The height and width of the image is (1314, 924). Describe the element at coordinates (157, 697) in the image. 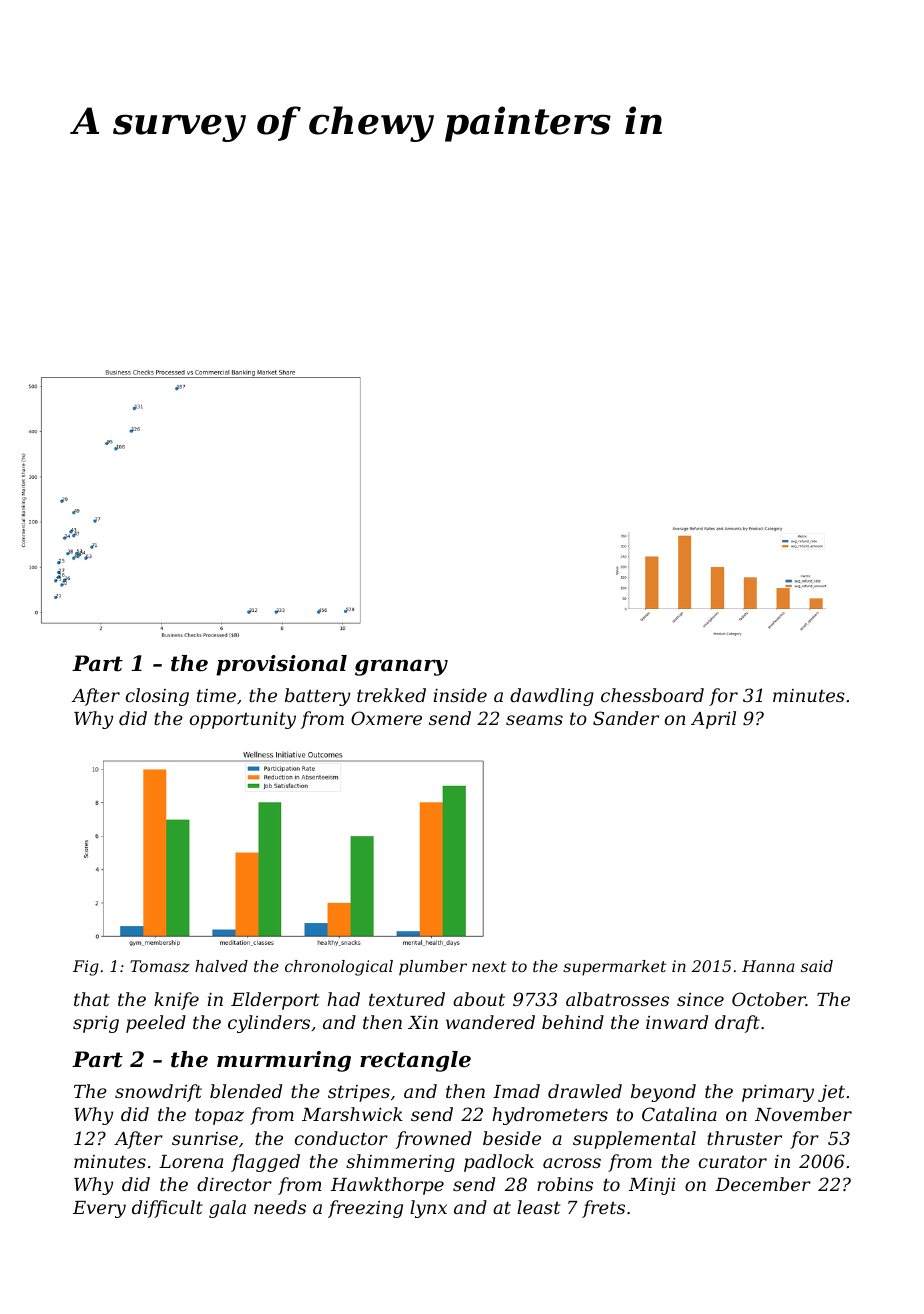

I see `closing` at that location.
